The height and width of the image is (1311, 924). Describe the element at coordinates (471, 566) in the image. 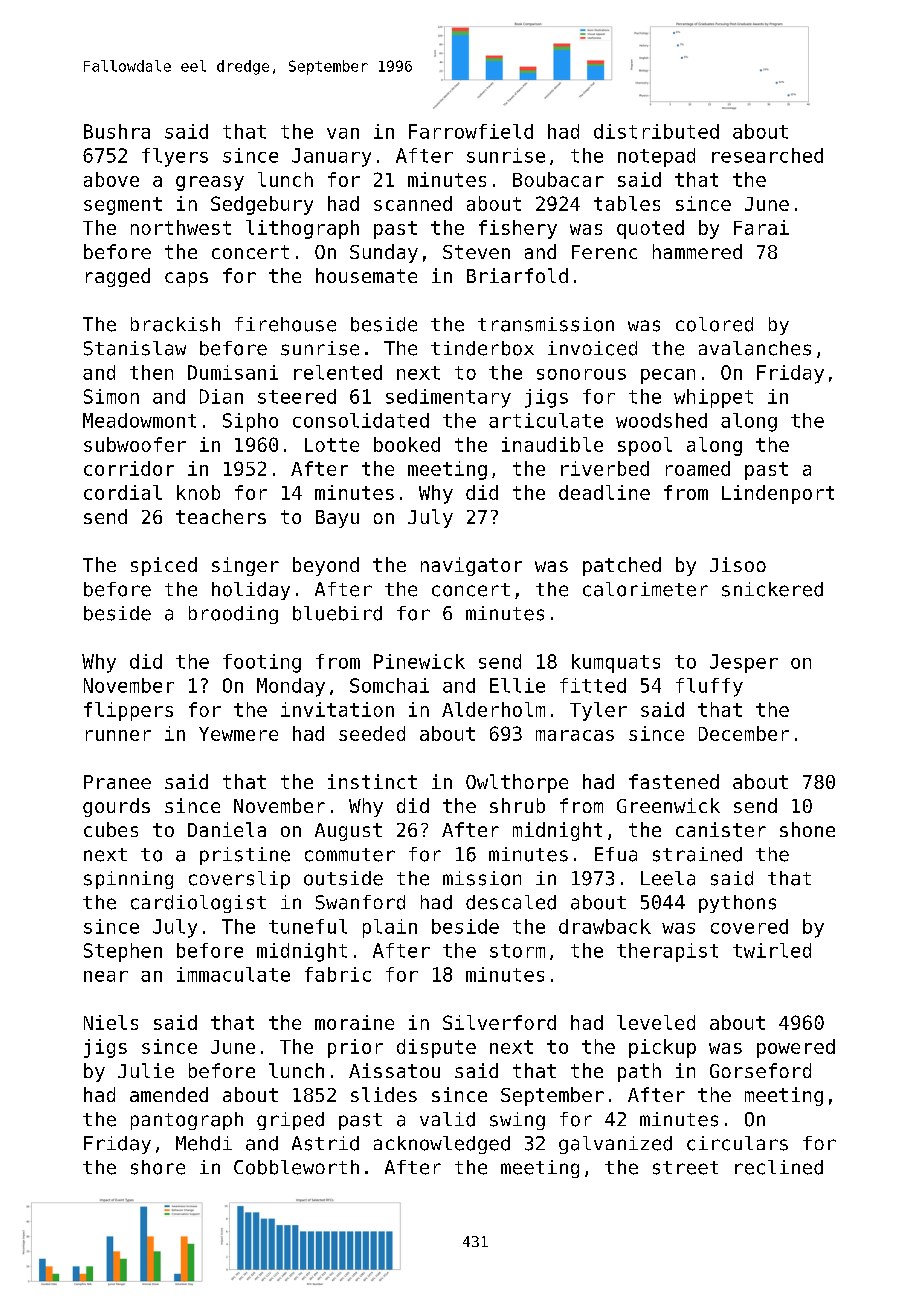

I see `navigator` at that location.
